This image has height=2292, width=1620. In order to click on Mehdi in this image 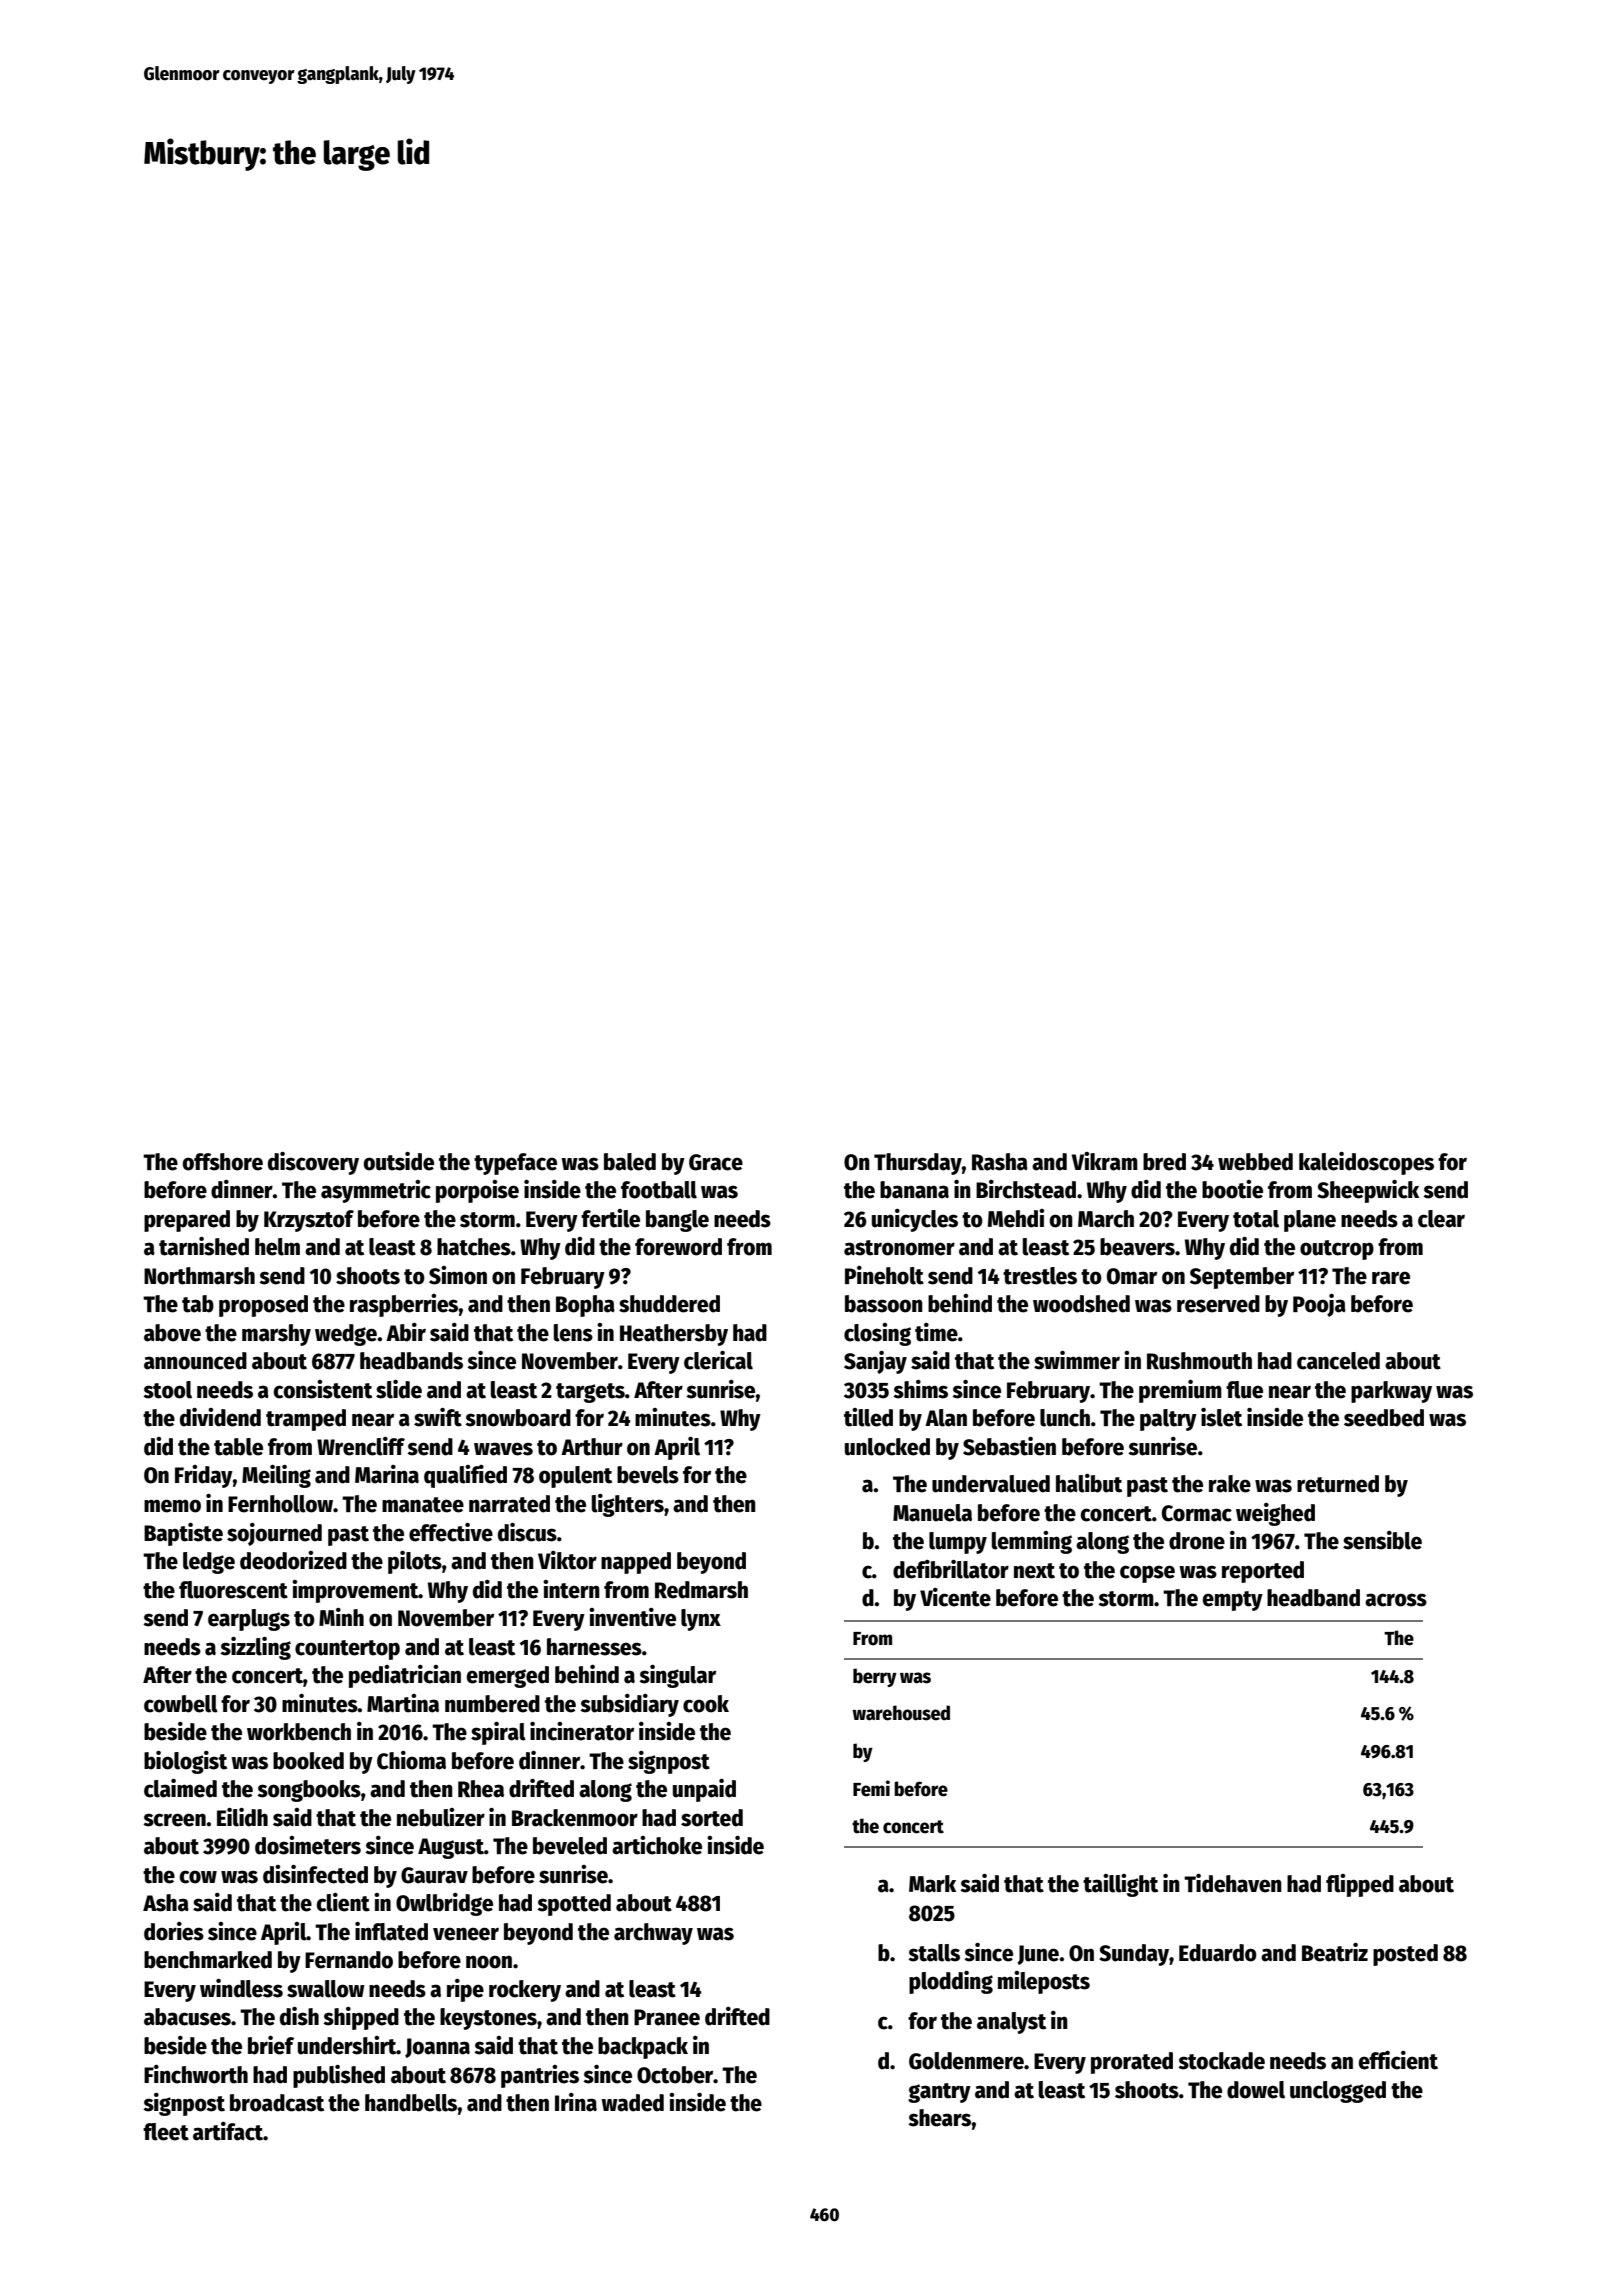, I will do `click(1016, 1218)`.
